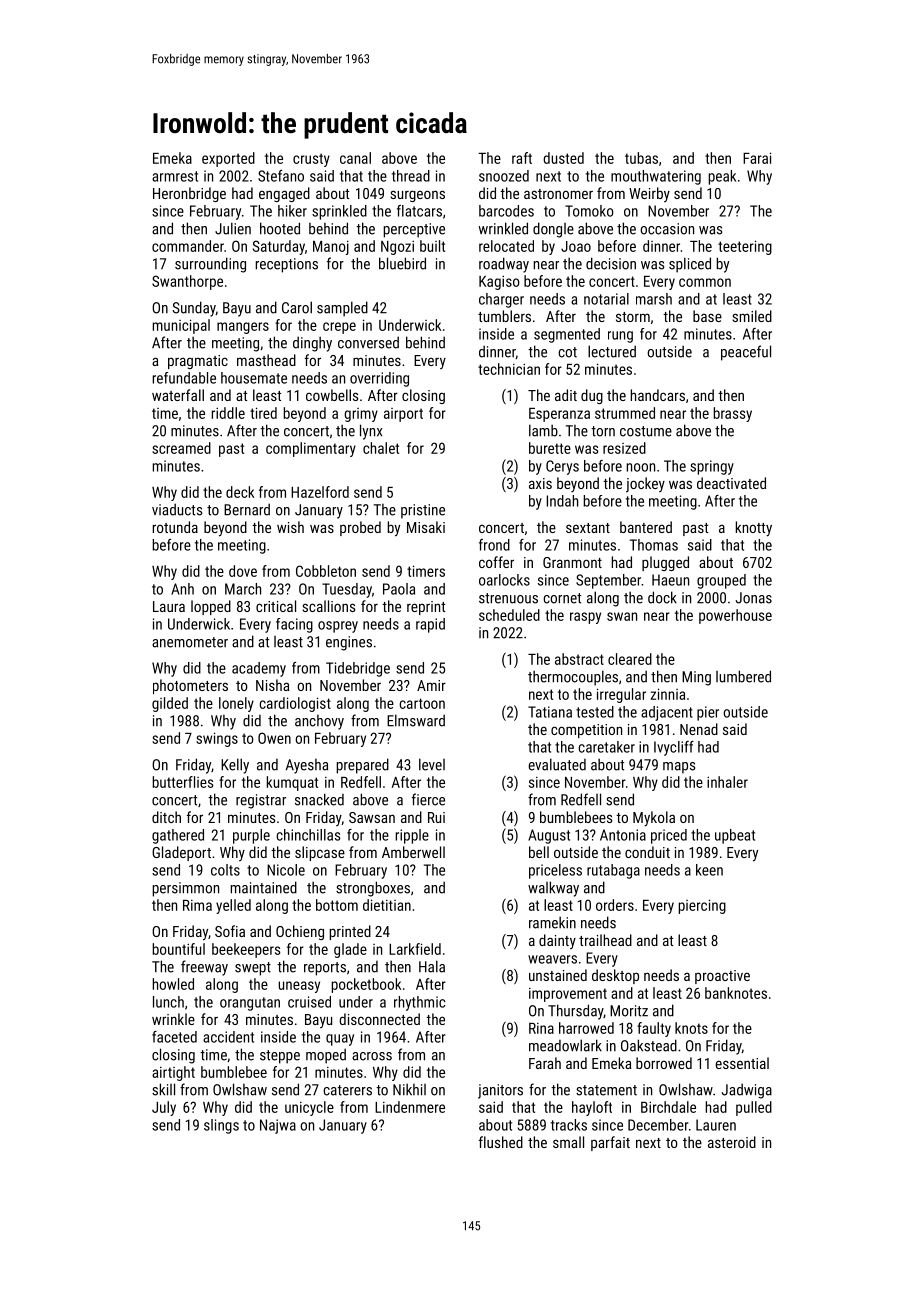  I want to click on asteroid, so click(732, 1142).
